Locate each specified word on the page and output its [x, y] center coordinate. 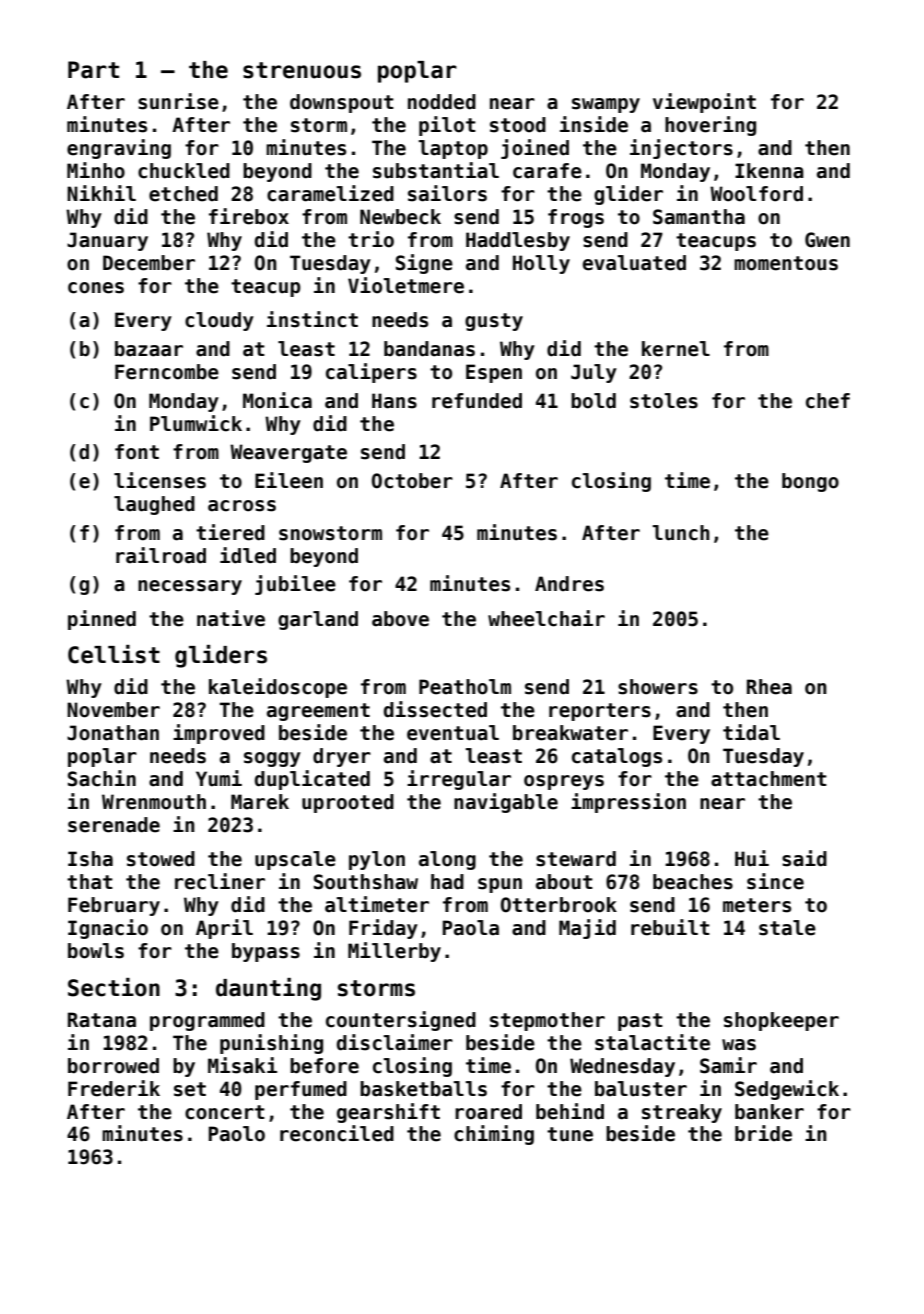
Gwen [827, 240]
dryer [342, 757]
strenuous [302, 70]
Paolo [237, 1134]
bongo [810, 482]
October [412, 481]
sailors [447, 193]
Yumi [219, 778]
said [804, 858]
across [242, 506]
